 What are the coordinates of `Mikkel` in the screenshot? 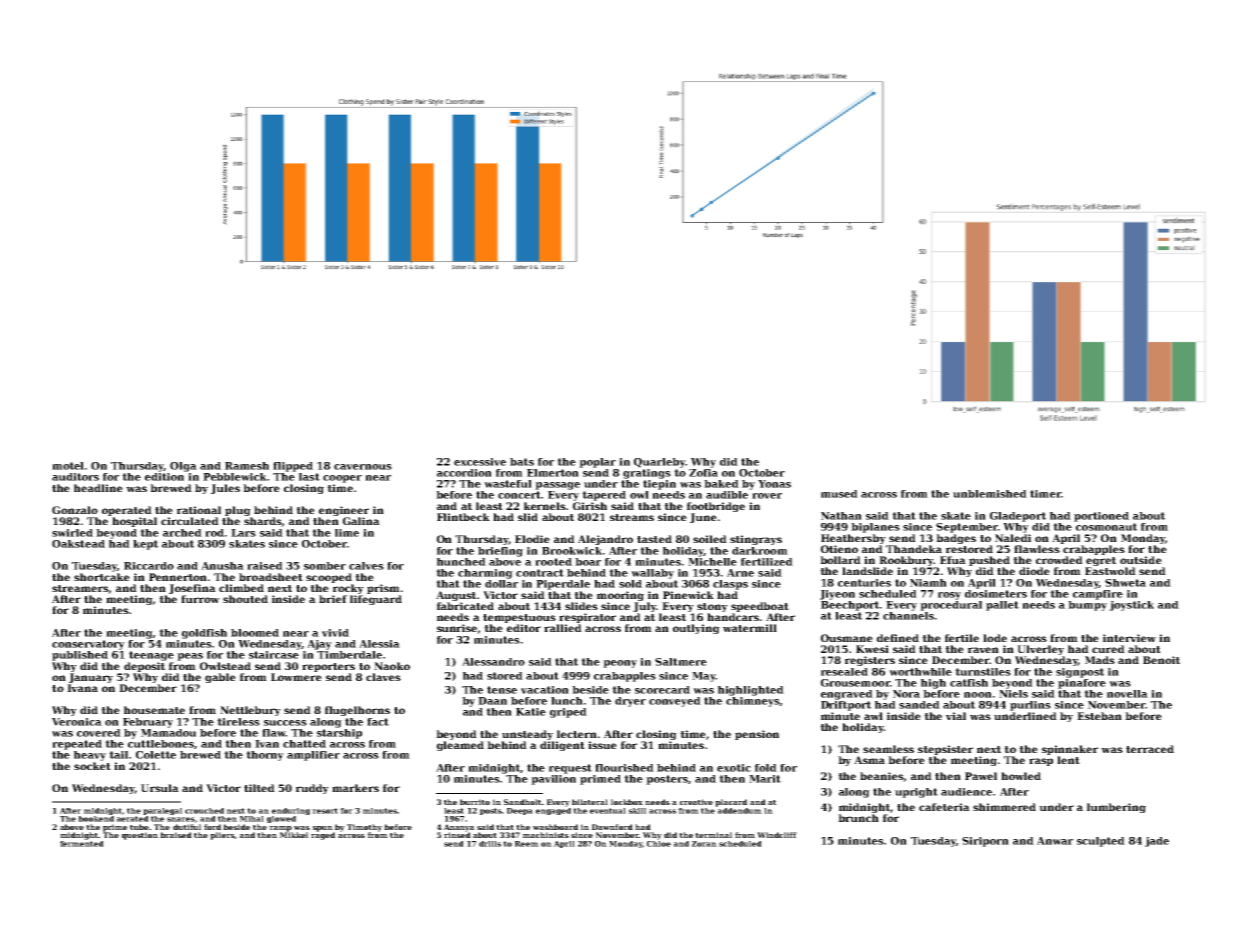 It's located at (294, 835).
